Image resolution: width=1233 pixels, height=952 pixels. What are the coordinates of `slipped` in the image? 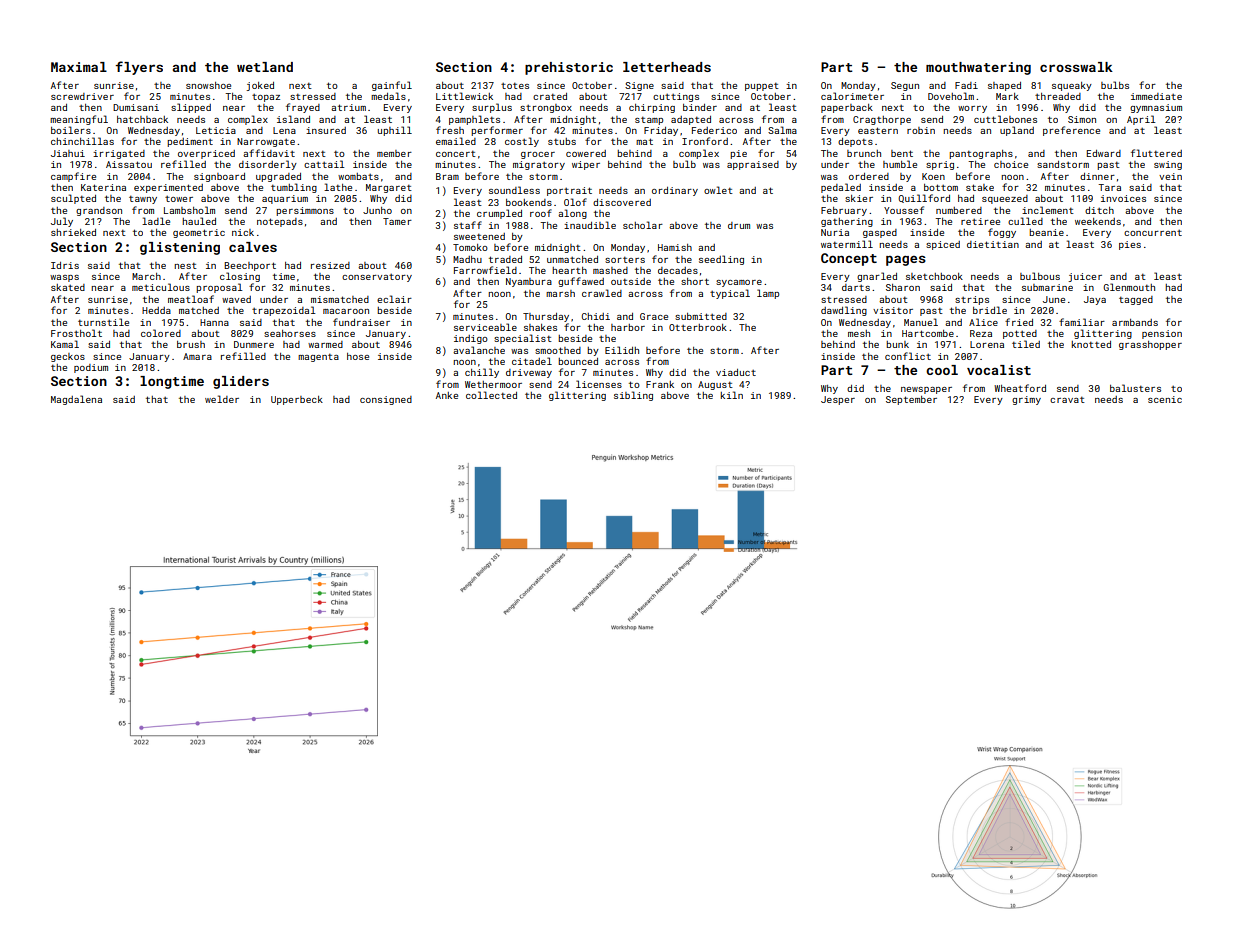 It's located at (191, 108).
